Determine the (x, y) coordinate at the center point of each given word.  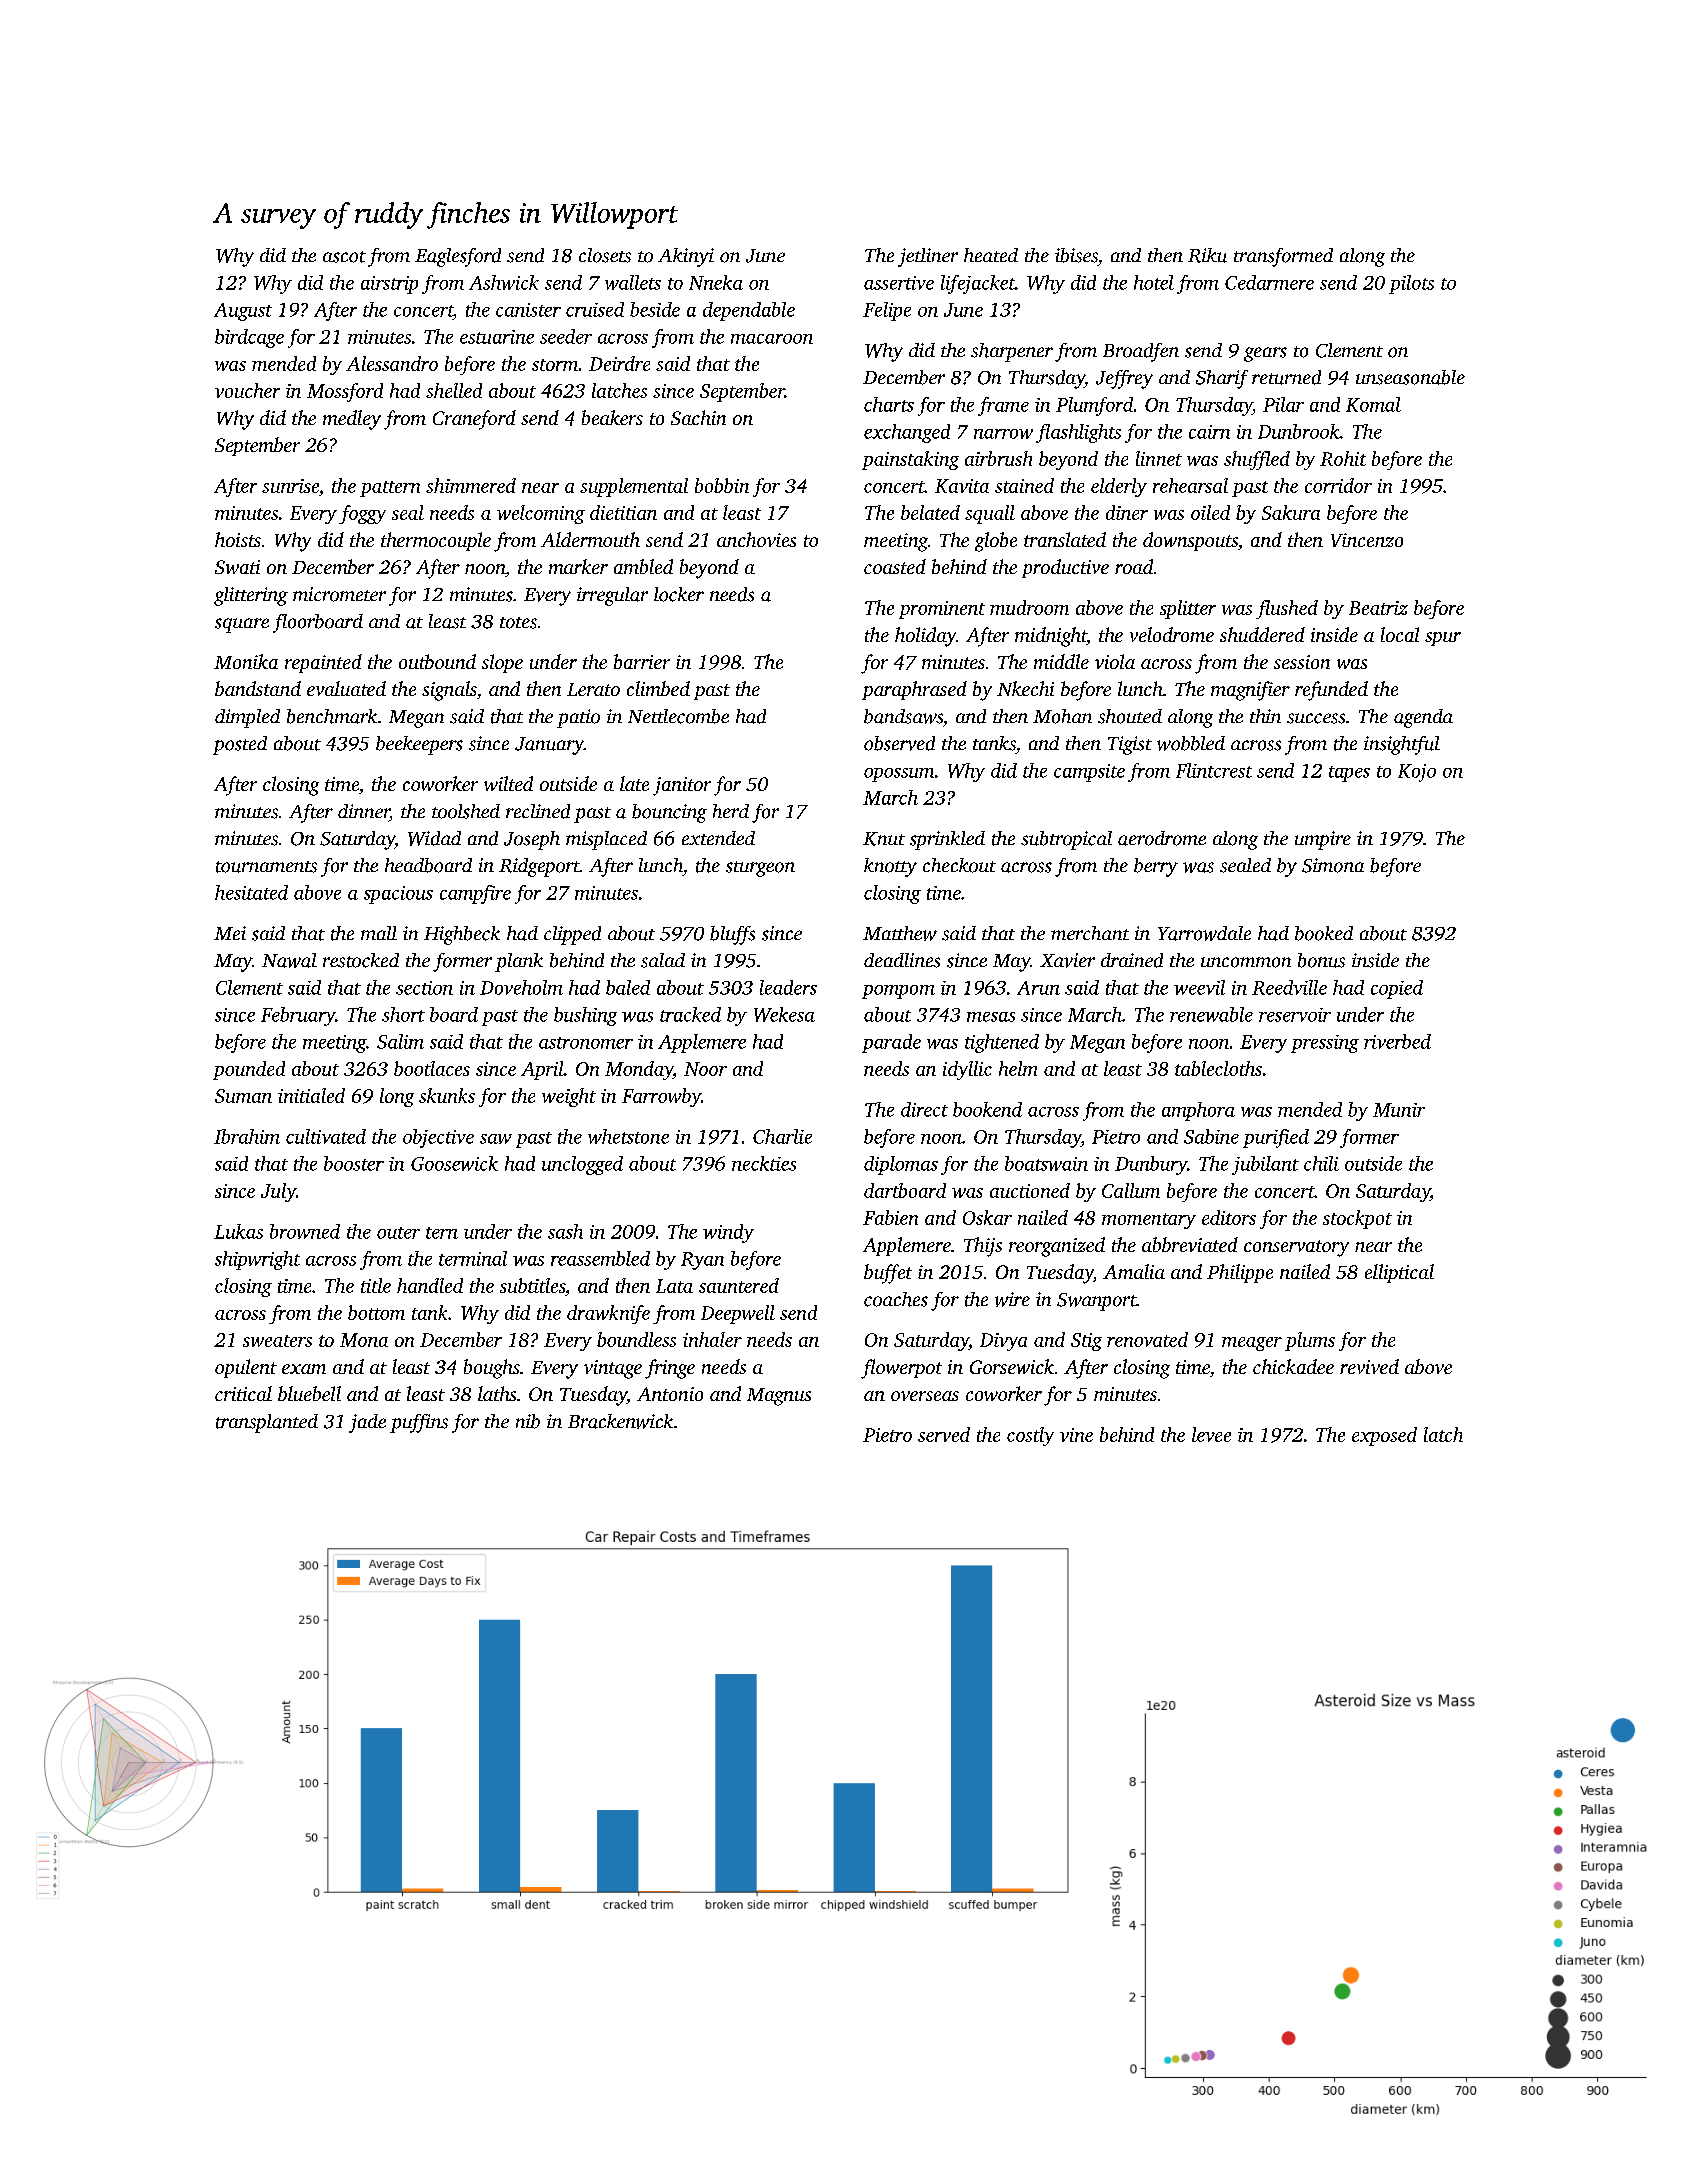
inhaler (712, 1339)
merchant (1090, 933)
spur (1443, 639)
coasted (895, 566)
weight (569, 1097)
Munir (1399, 1110)
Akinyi (686, 257)
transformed (1283, 257)
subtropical (1066, 840)
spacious (398, 895)
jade (367, 1423)
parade (891, 1043)
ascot (344, 257)
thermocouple (436, 541)
